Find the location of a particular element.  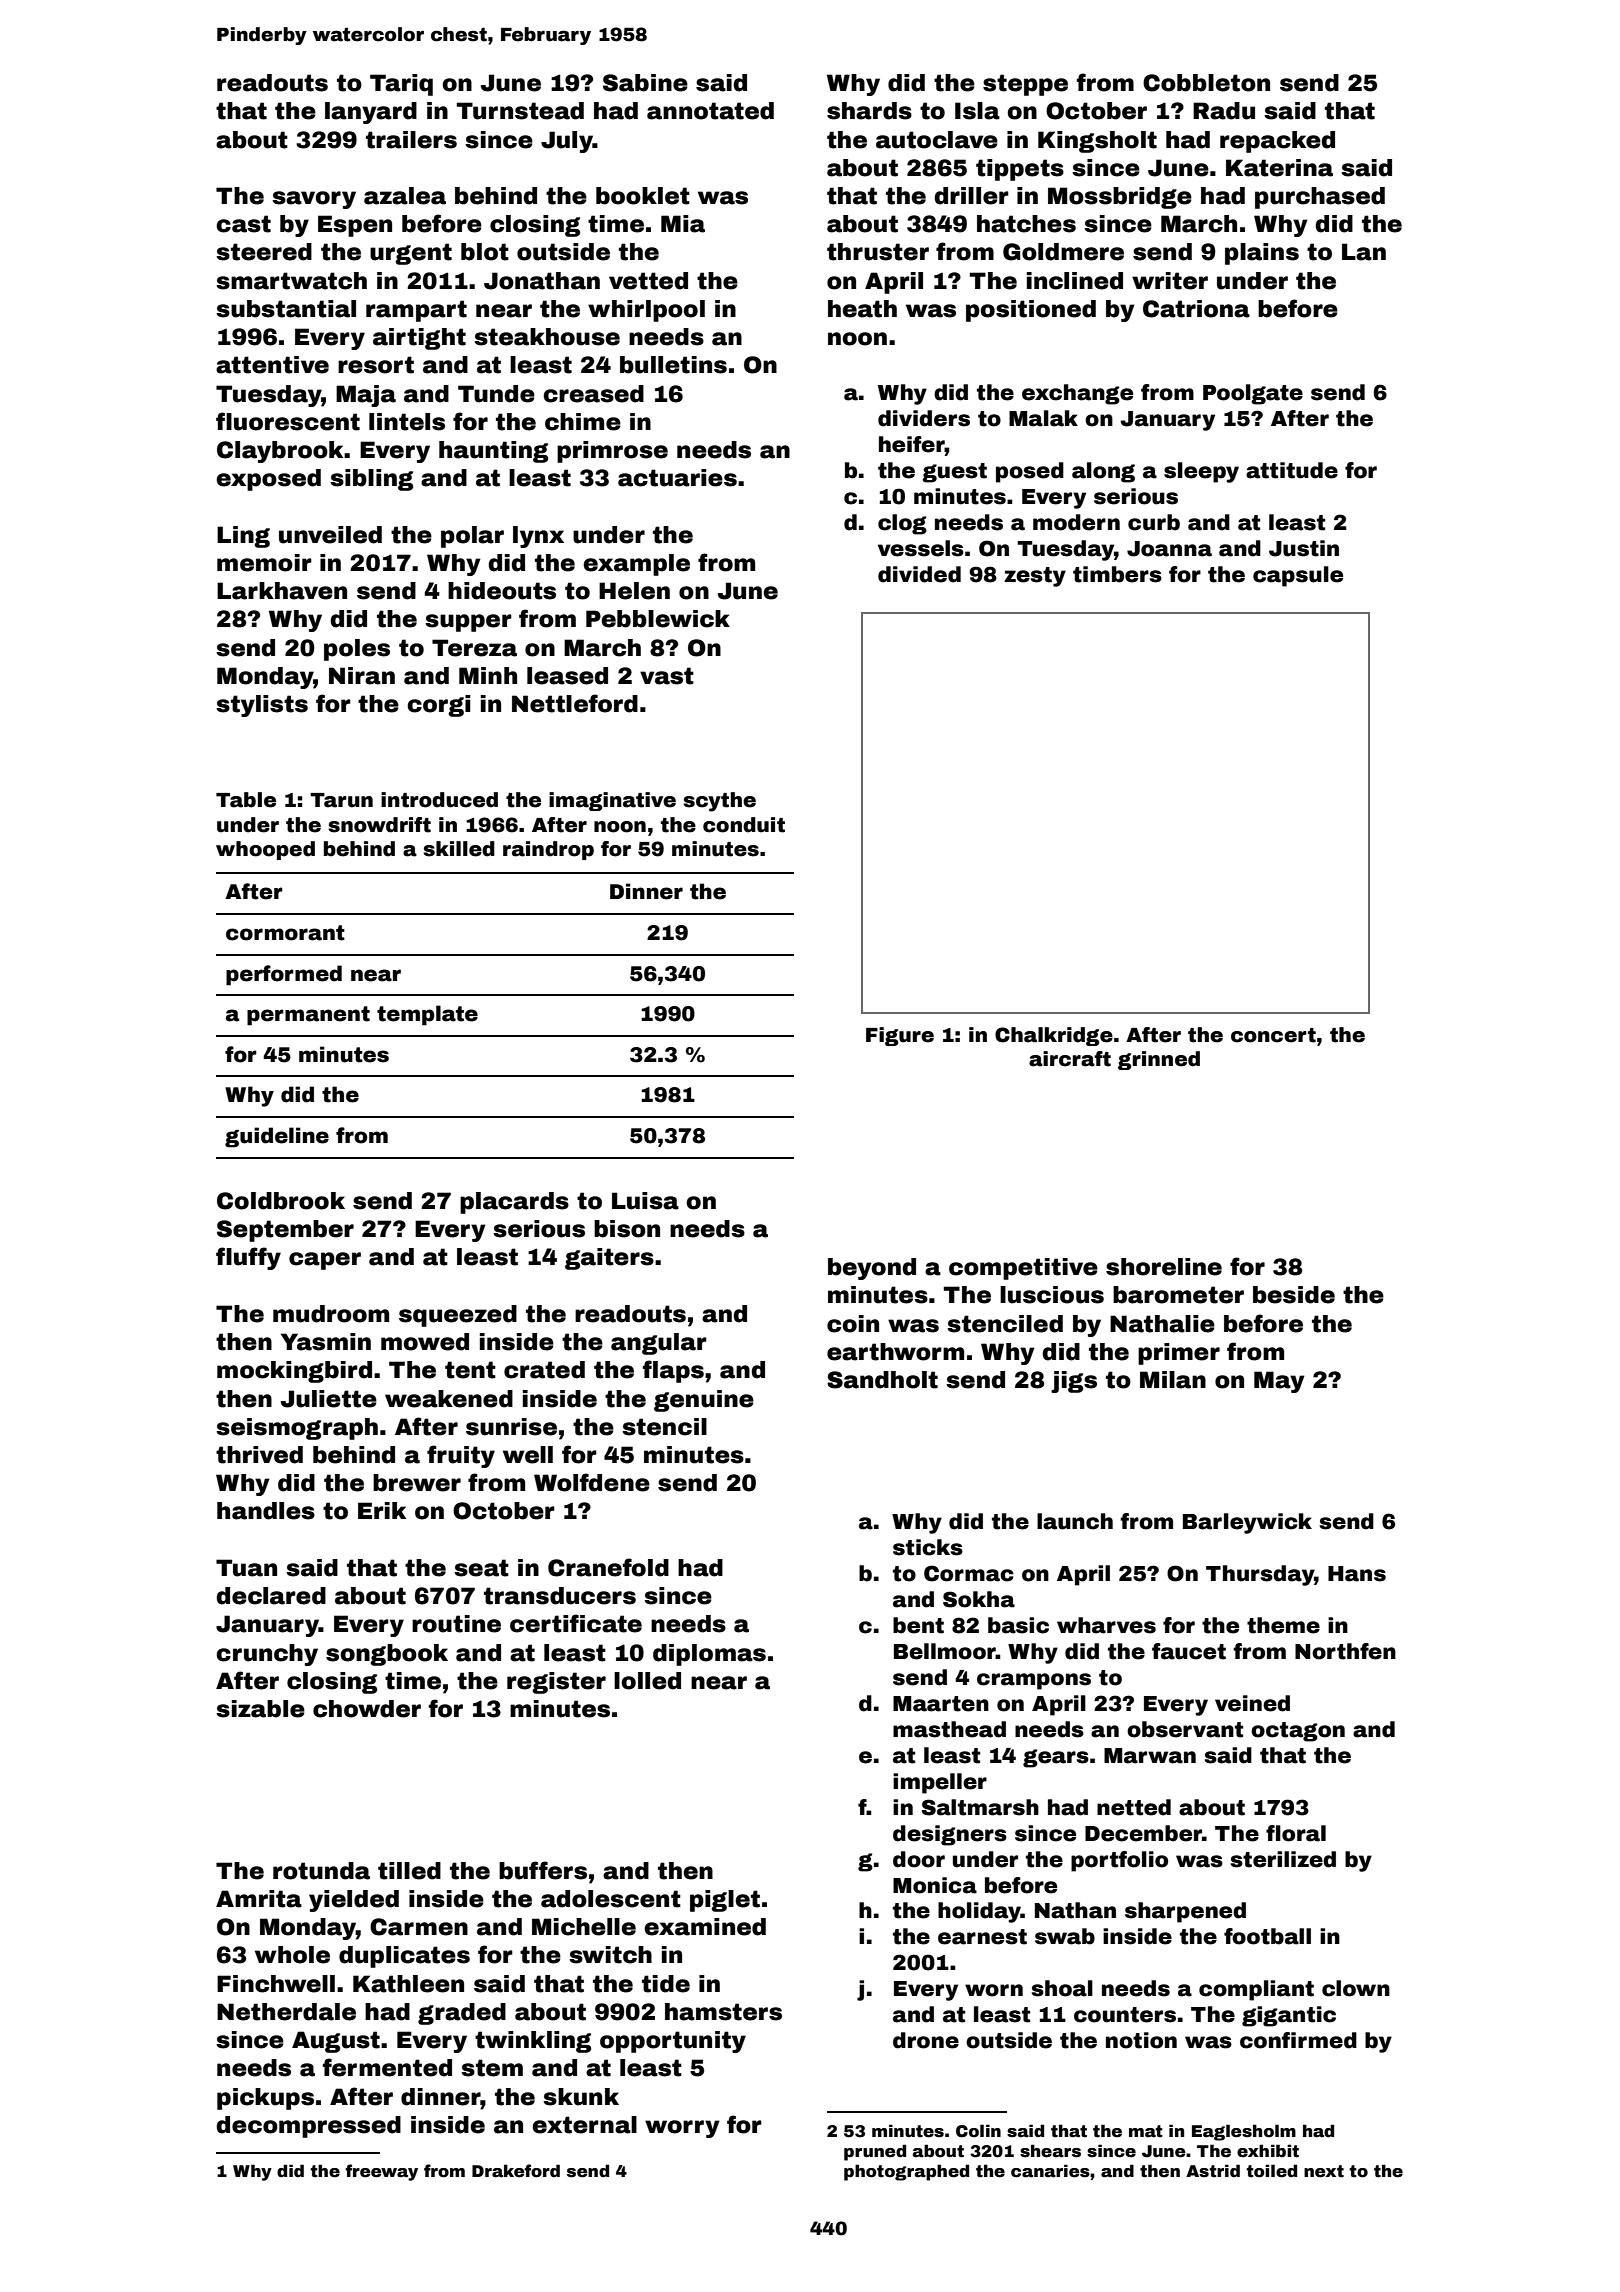

Turnstead is located at coordinates (520, 111).
